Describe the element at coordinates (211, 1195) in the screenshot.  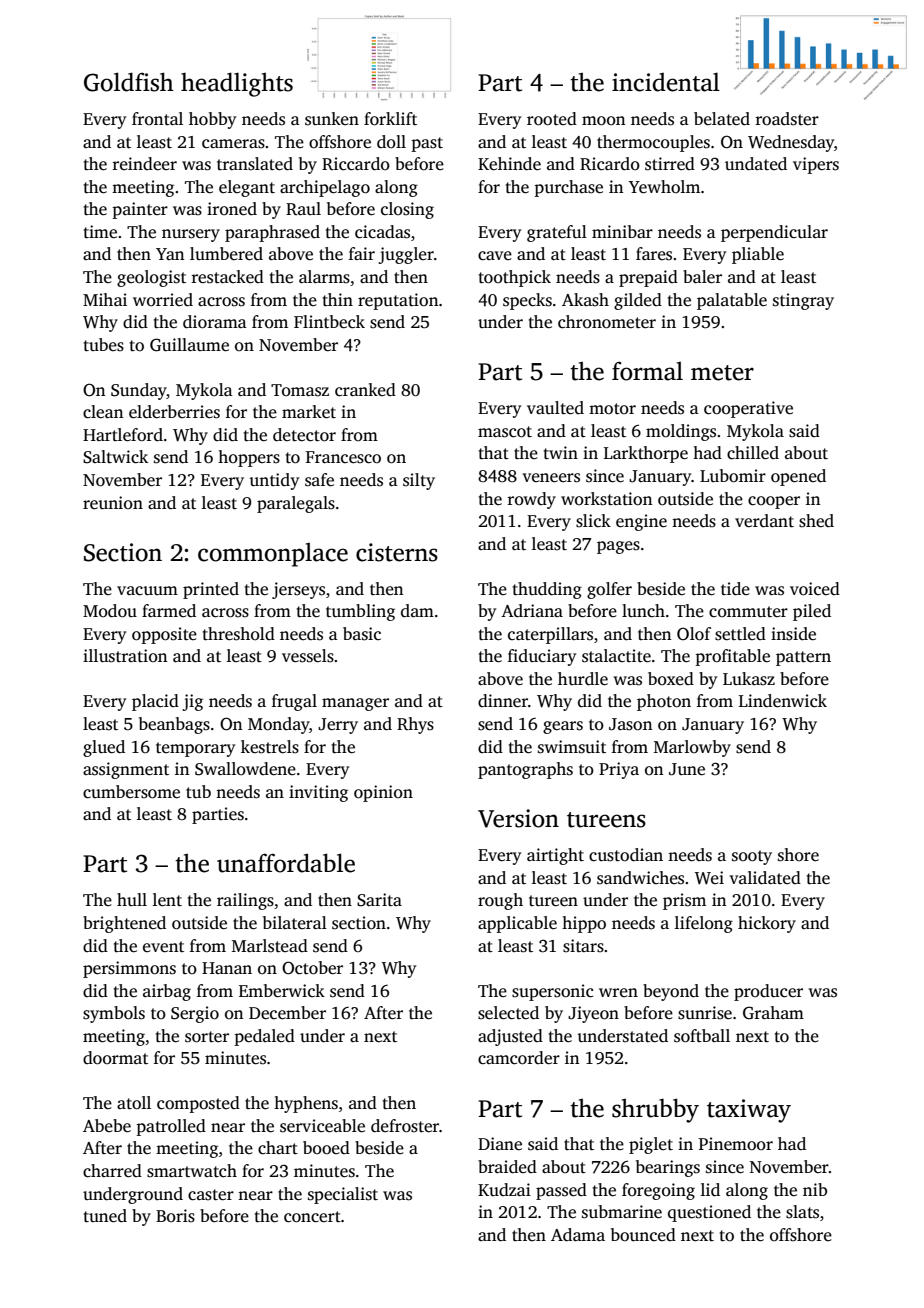
I see `caster` at that location.
